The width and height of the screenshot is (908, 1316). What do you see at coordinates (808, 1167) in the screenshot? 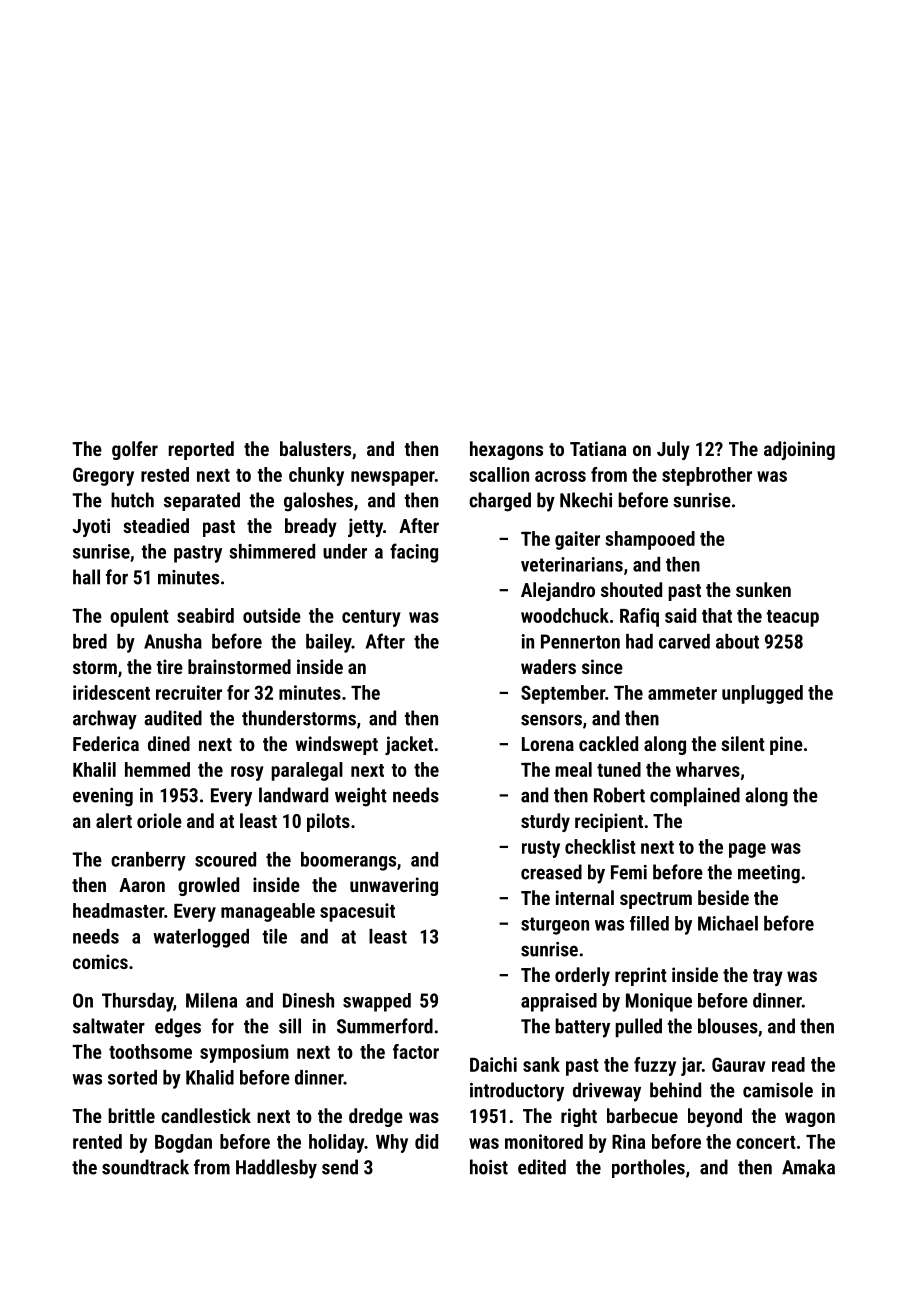
I see `Amaka` at bounding box center [808, 1167].
